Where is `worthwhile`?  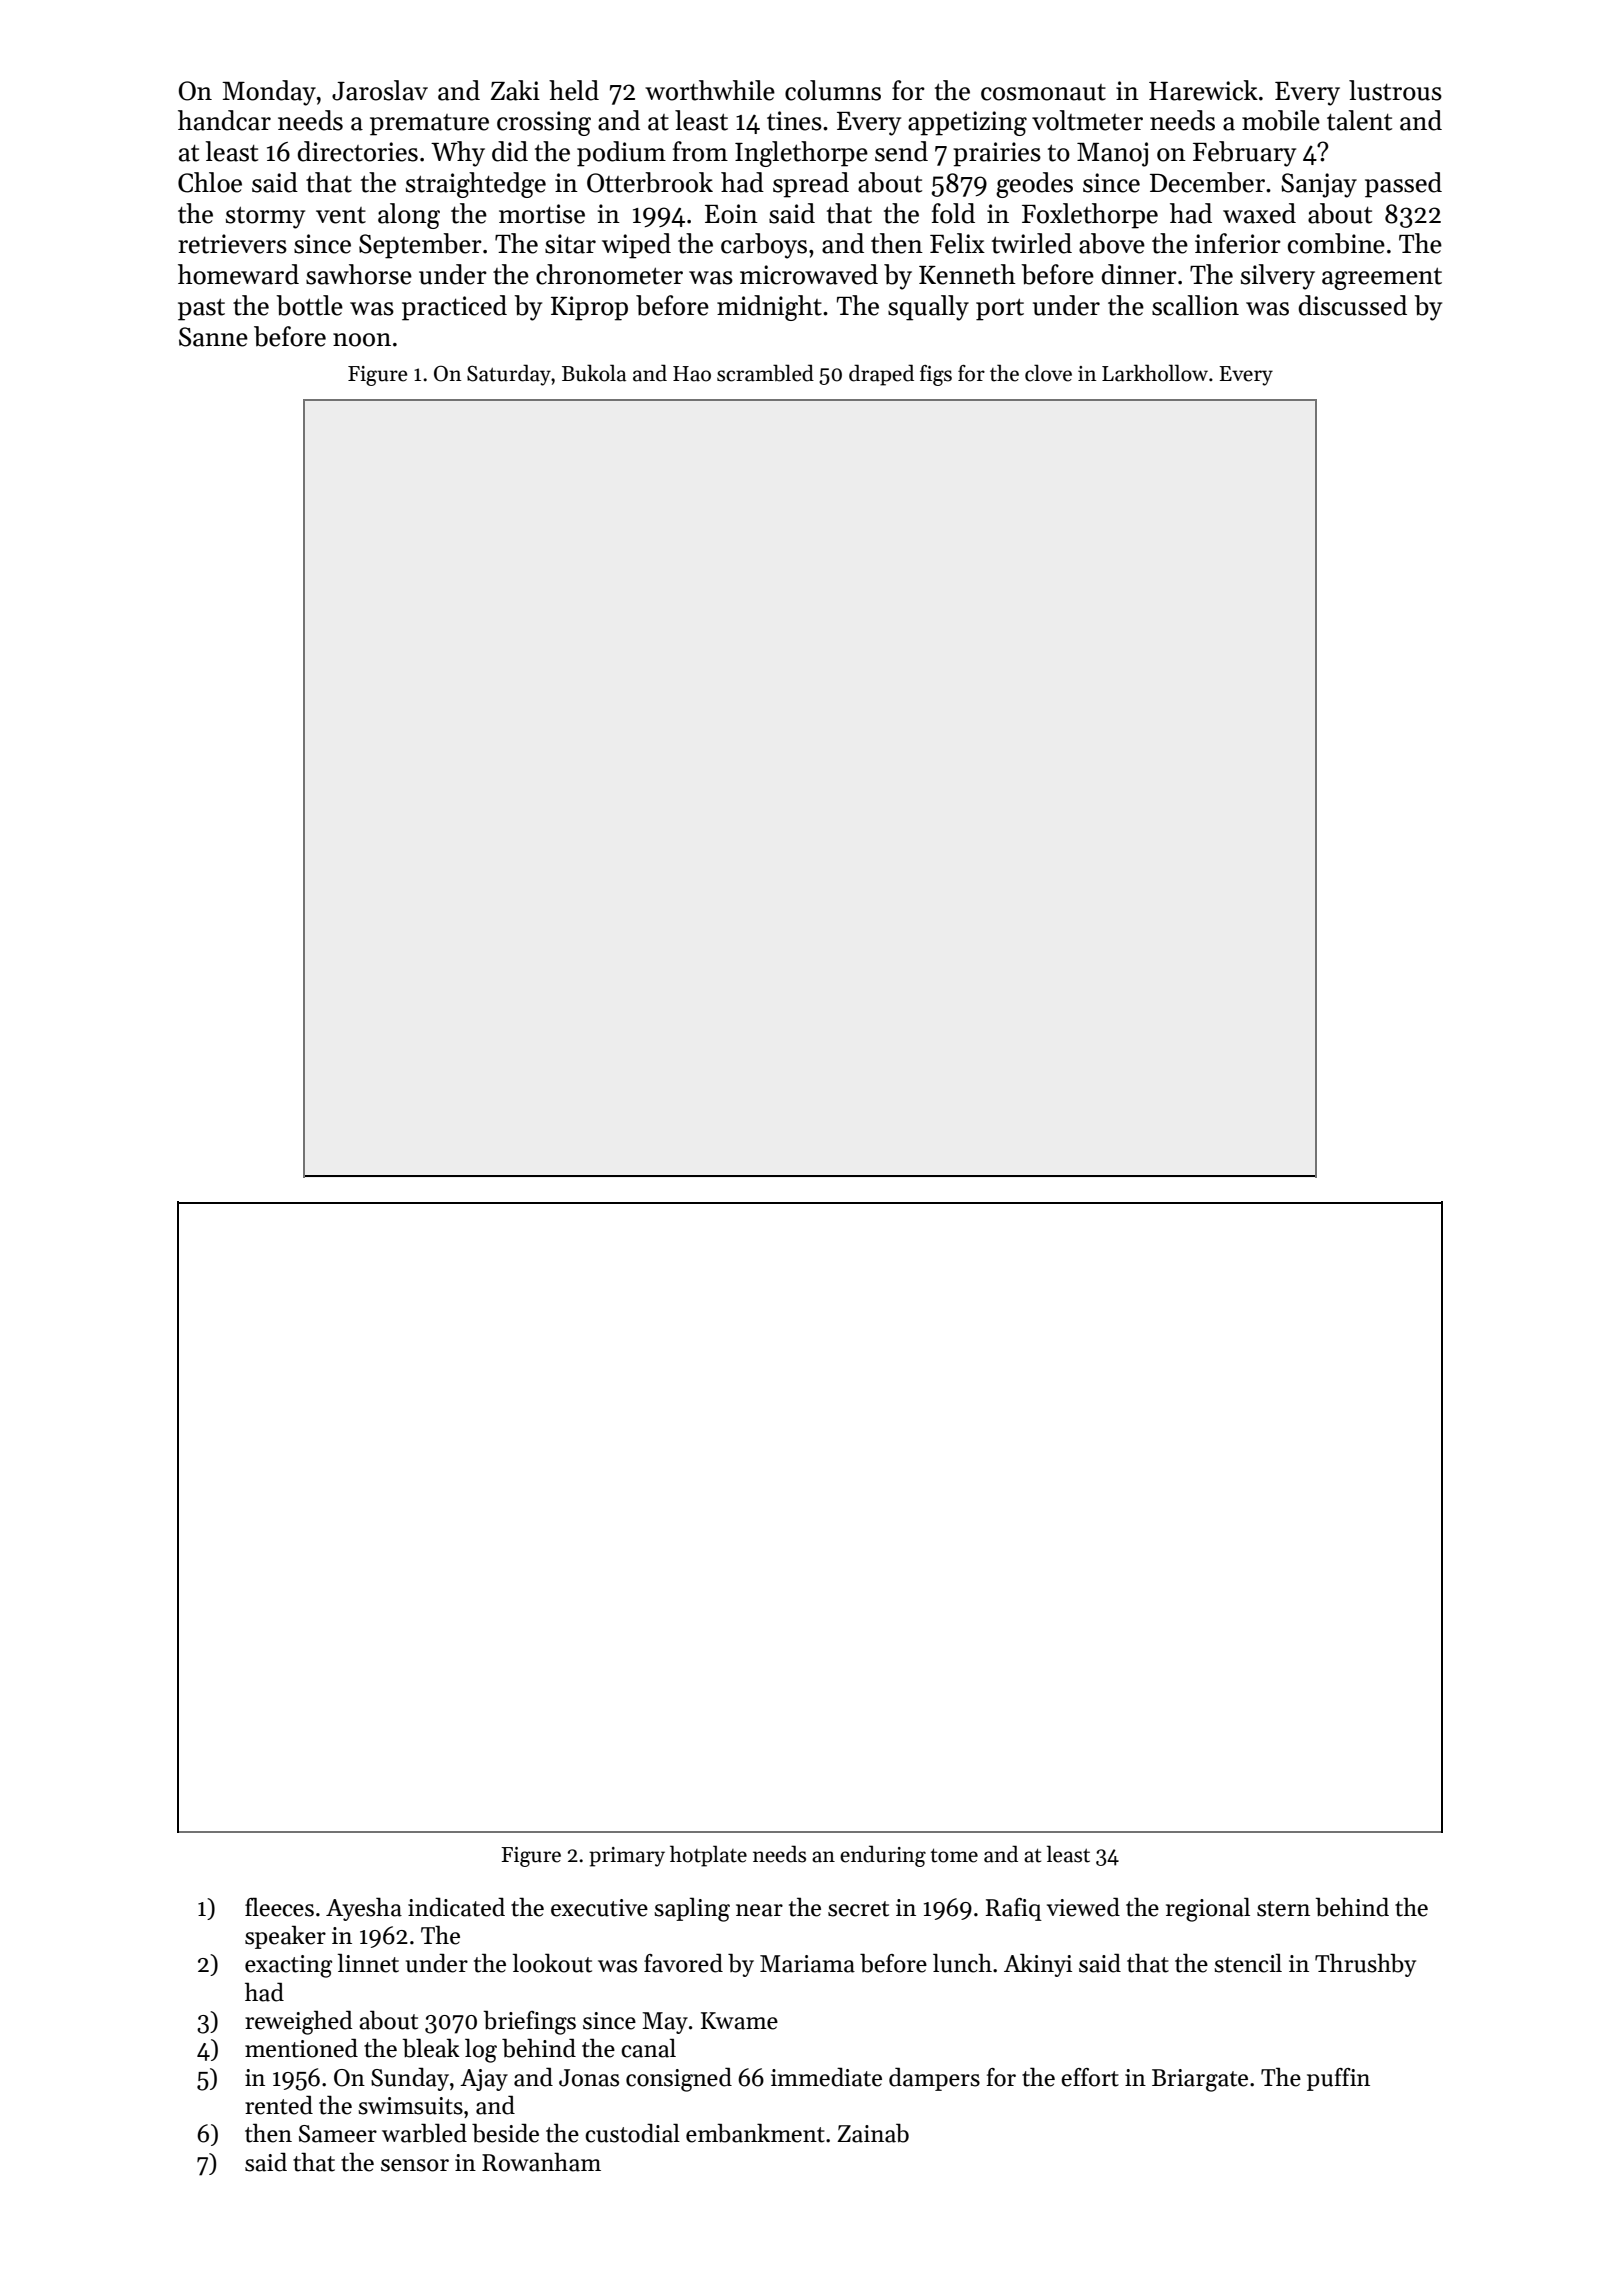 worthwhile is located at coordinates (710, 90).
